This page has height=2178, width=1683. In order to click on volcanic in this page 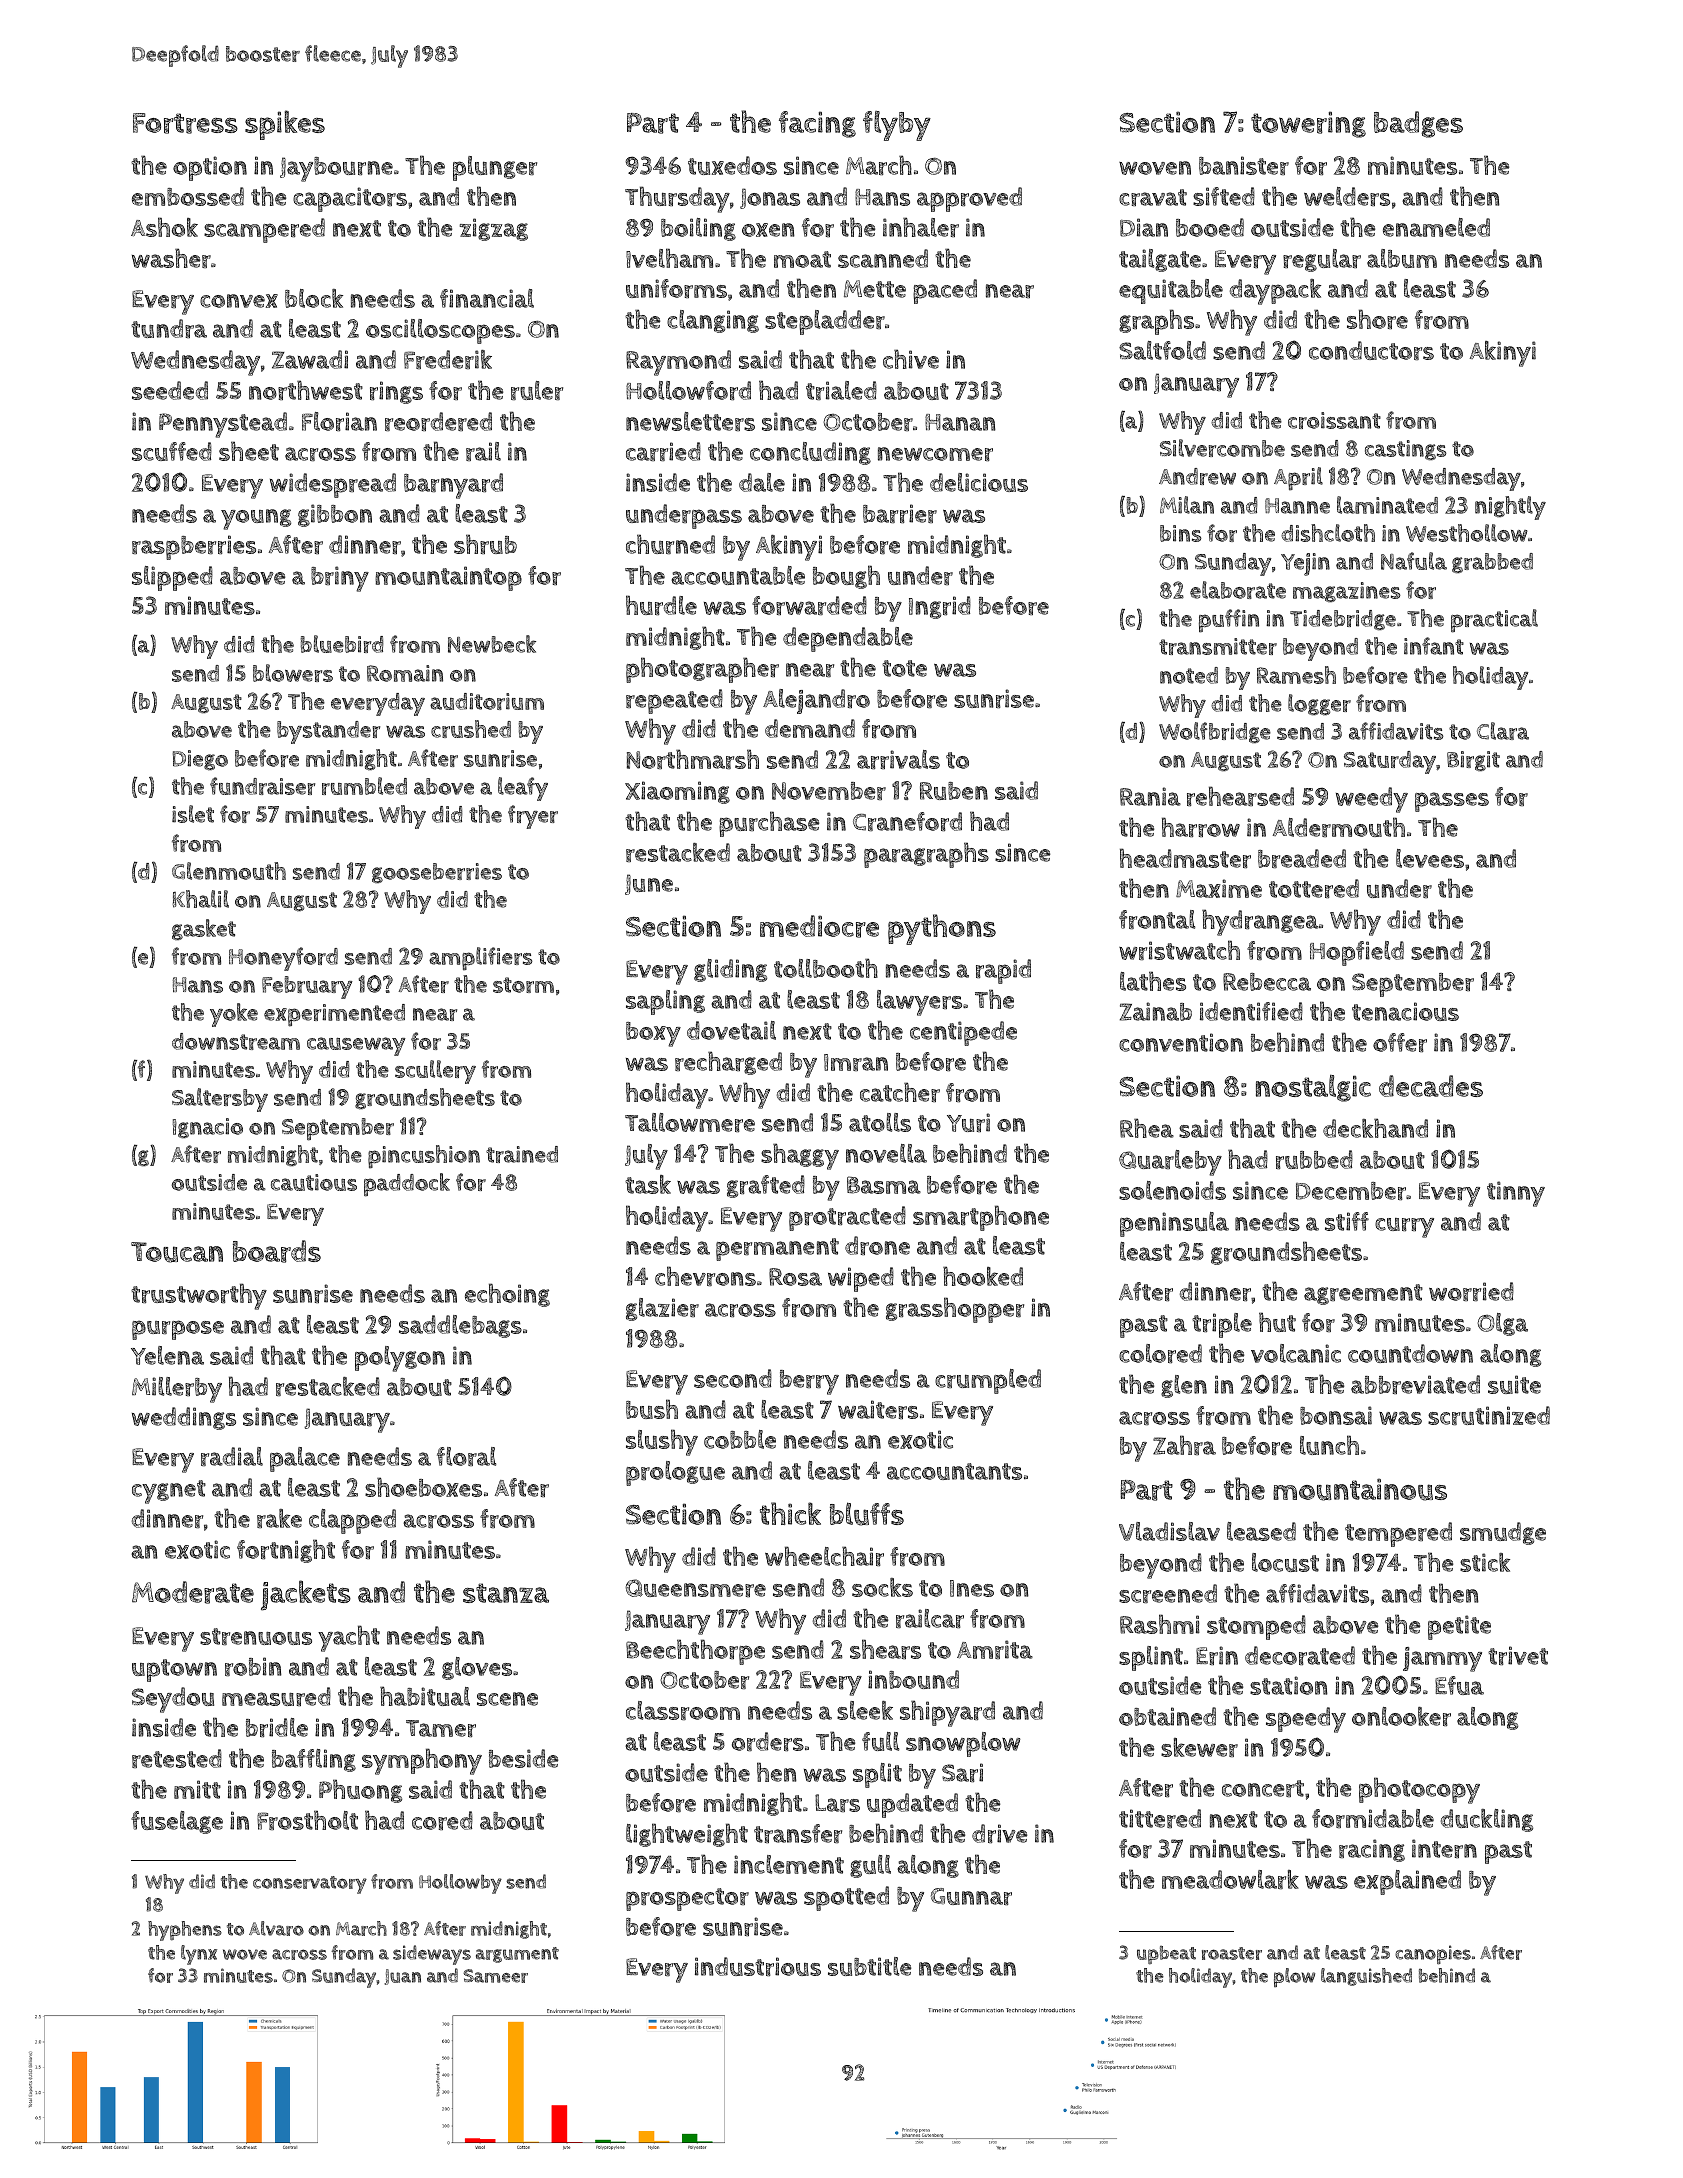, I will do `click(1296, 1353)`.
